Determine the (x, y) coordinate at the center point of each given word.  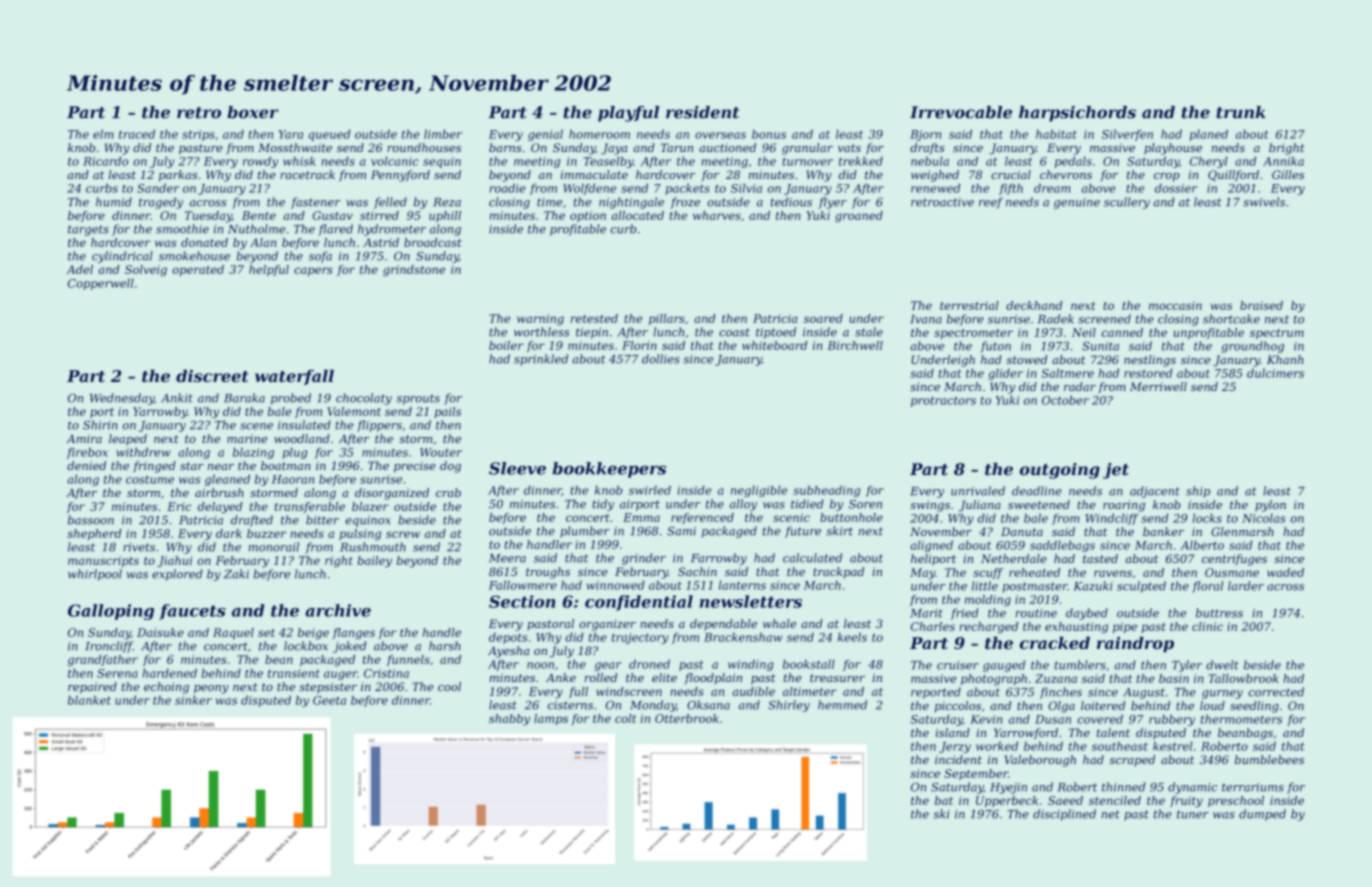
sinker (193, 700)
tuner (1193, 814)
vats (849, 148)
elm (103, 134)
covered (1100, 719)
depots (508, 638)
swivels (1264, 202)
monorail (274, 547)
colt (625, 718)
